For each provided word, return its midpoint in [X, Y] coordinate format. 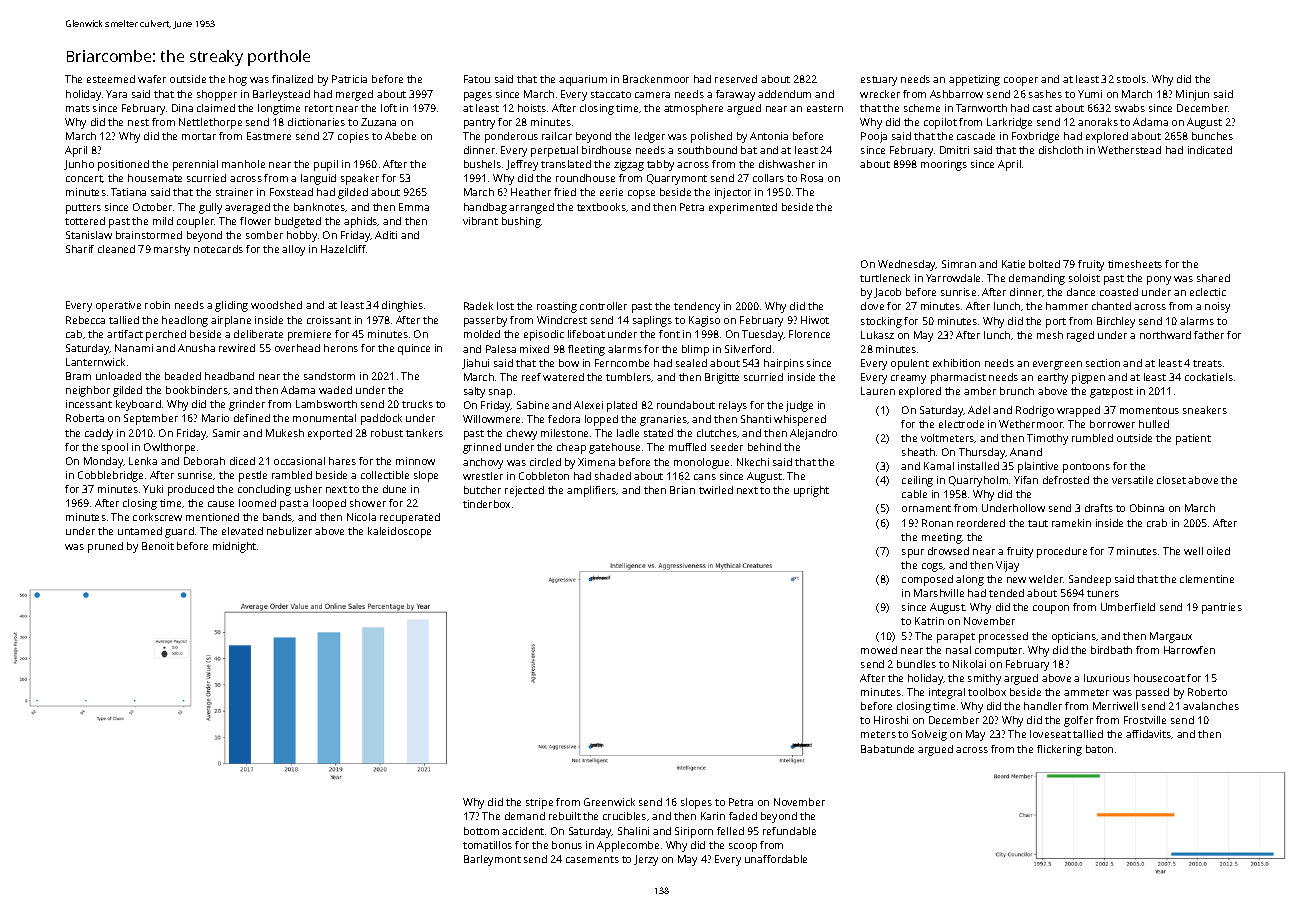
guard [179, 532]
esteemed [111, 79]
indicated [1210, 150]
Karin [713, 816]
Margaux [1171, 637]
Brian [682, 490]
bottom [481, 831]
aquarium [583, 80]
